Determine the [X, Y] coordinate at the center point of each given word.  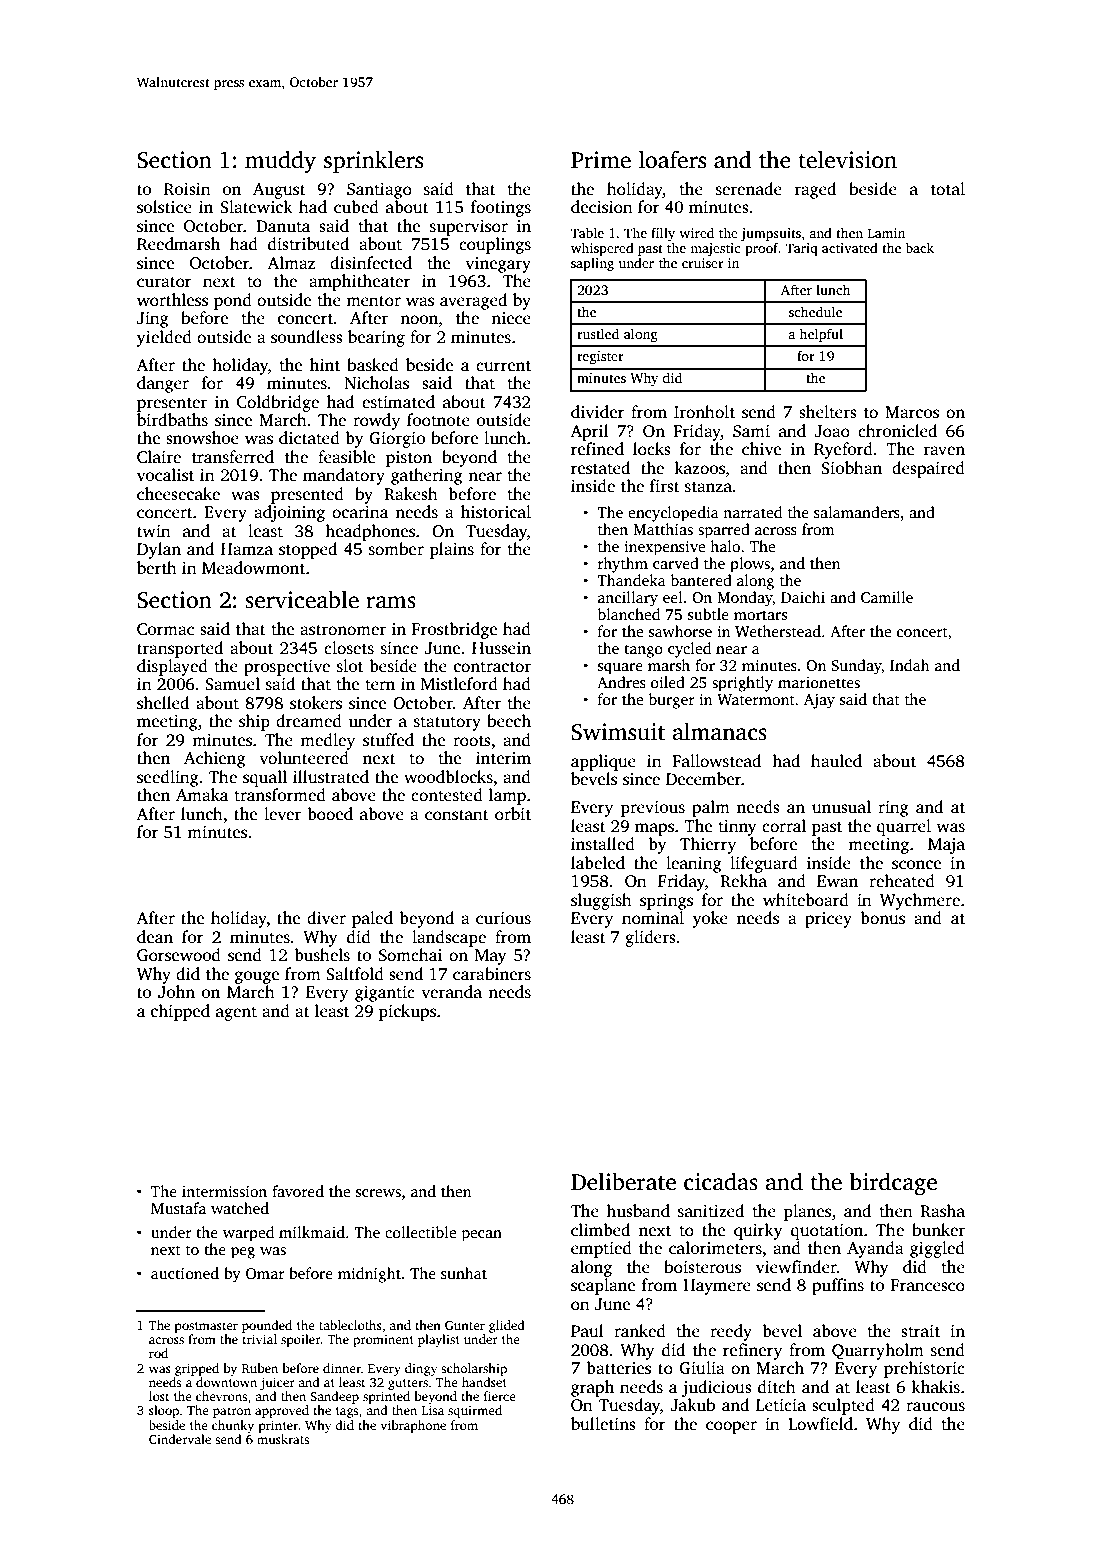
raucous [935, 1407]
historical [496, 512]
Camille [887, 597]
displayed [172, 667]
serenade [749, 189]
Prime [601, 160]
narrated [752, 512]
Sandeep [334, 1397]
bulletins [603, 1424]
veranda [451, 992]
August [279, 191]
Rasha [942, 1211]
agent [236, 1013]
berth [157, 568]
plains [451, 550]
